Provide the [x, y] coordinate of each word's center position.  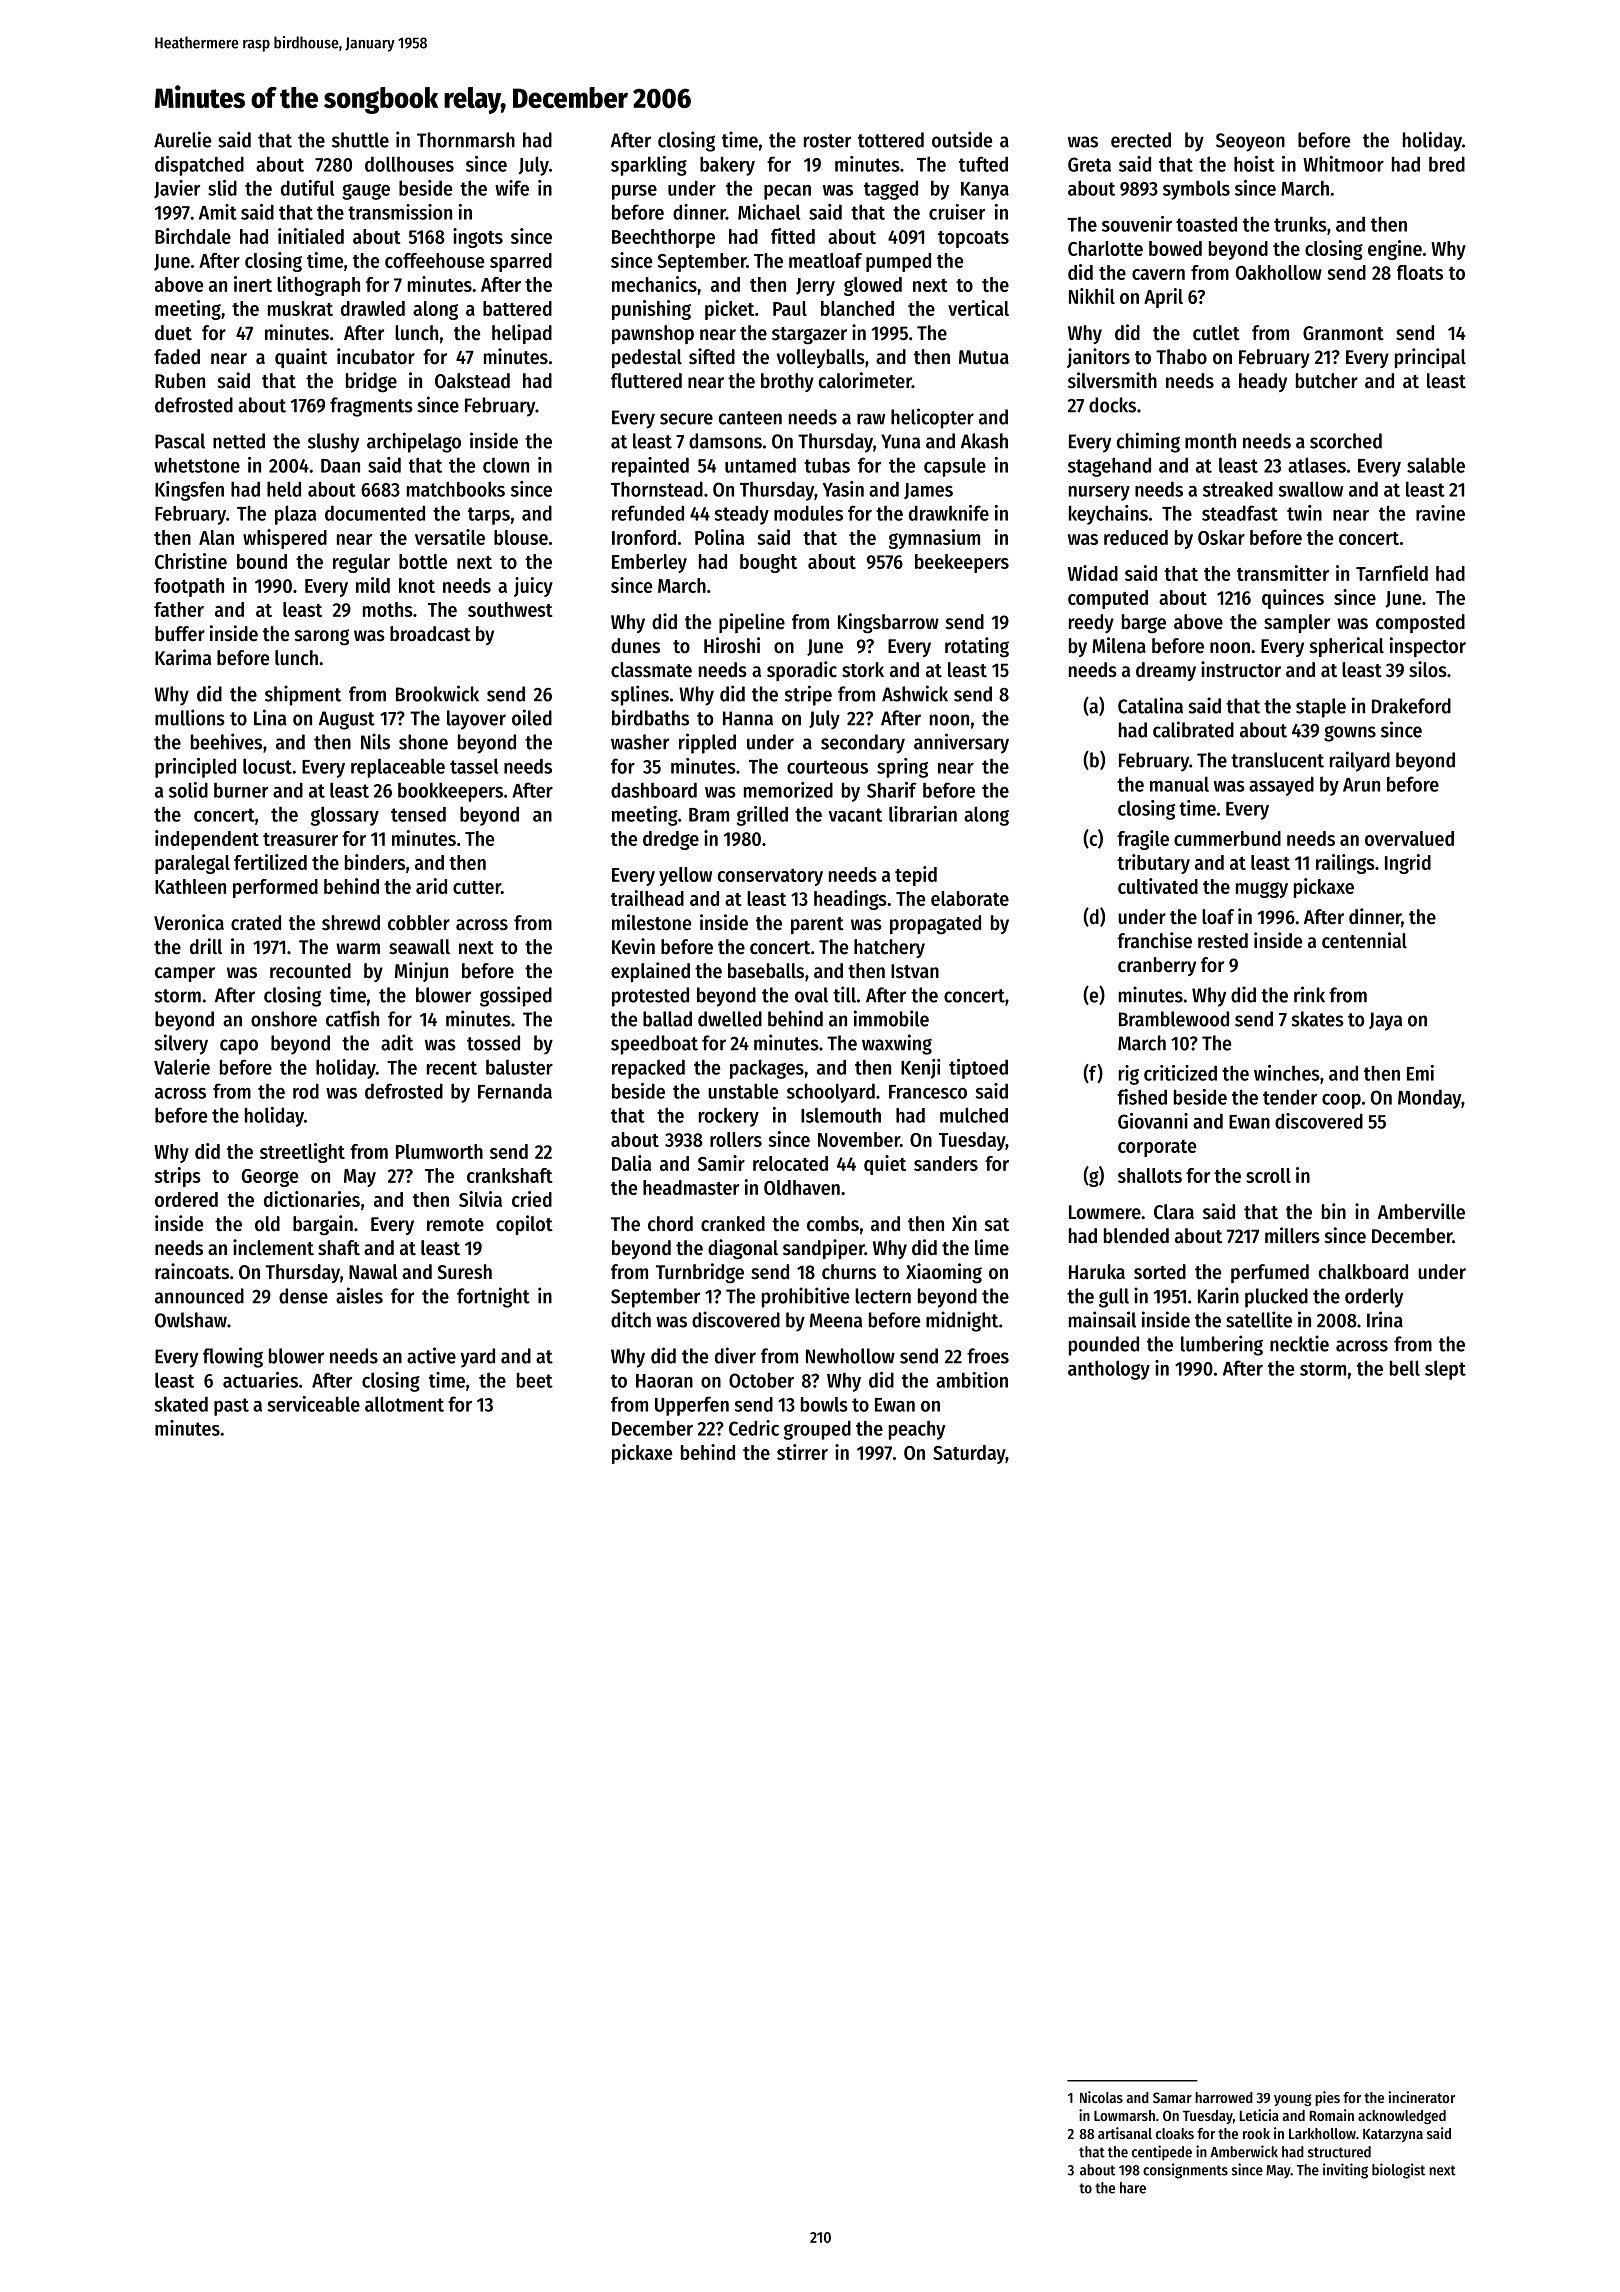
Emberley [649, 563]
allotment [404, 1404]
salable [1436, 465]
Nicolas [1101, 2097]
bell [1405, 1368]
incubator [376, 356]
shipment [303, 695]
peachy [917, 1430]
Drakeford [1411, 706]
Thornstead [657, 489]
